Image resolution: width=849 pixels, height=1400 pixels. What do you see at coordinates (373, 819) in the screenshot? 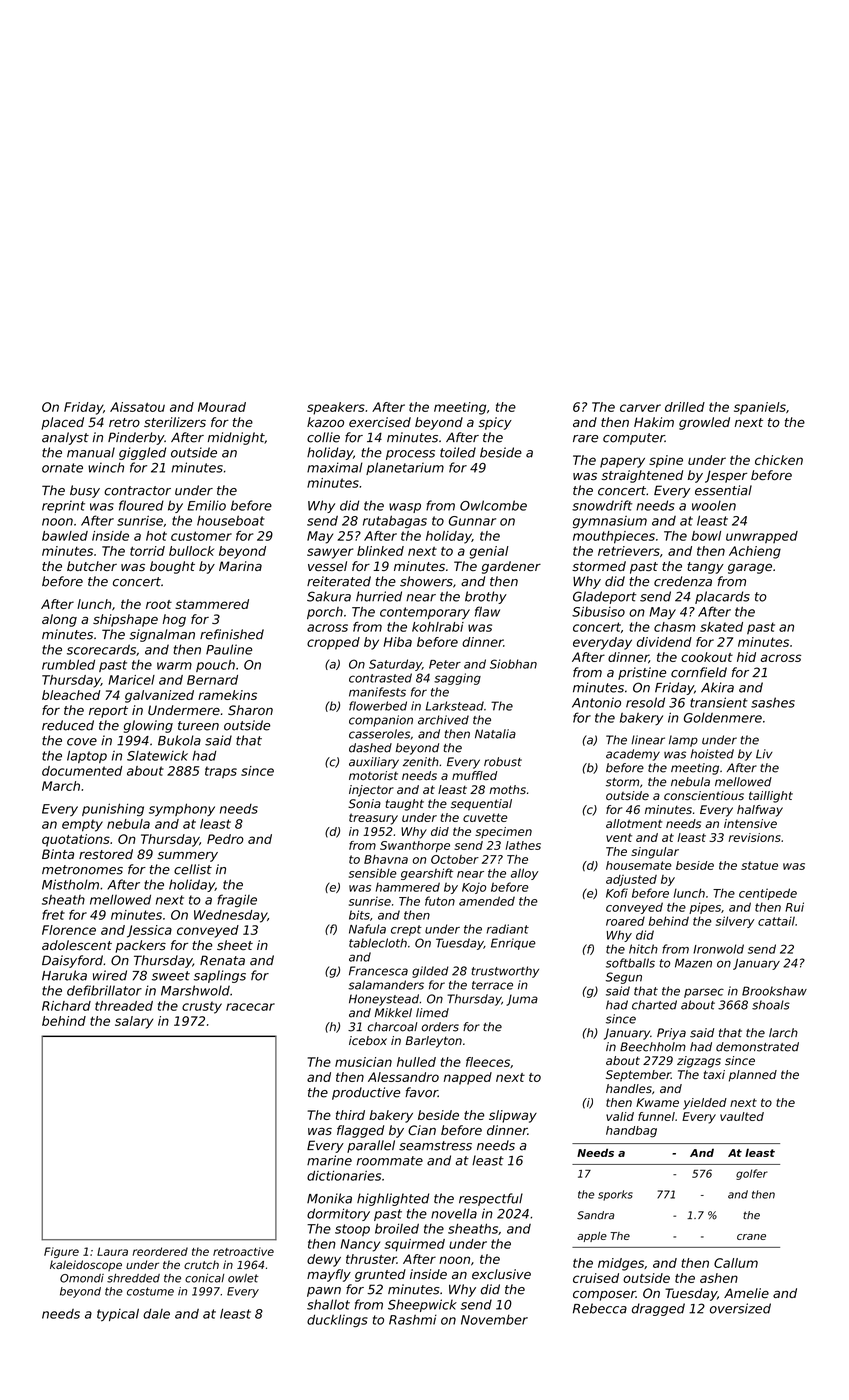
I see `treasury` at bounding box center [373, 819].
